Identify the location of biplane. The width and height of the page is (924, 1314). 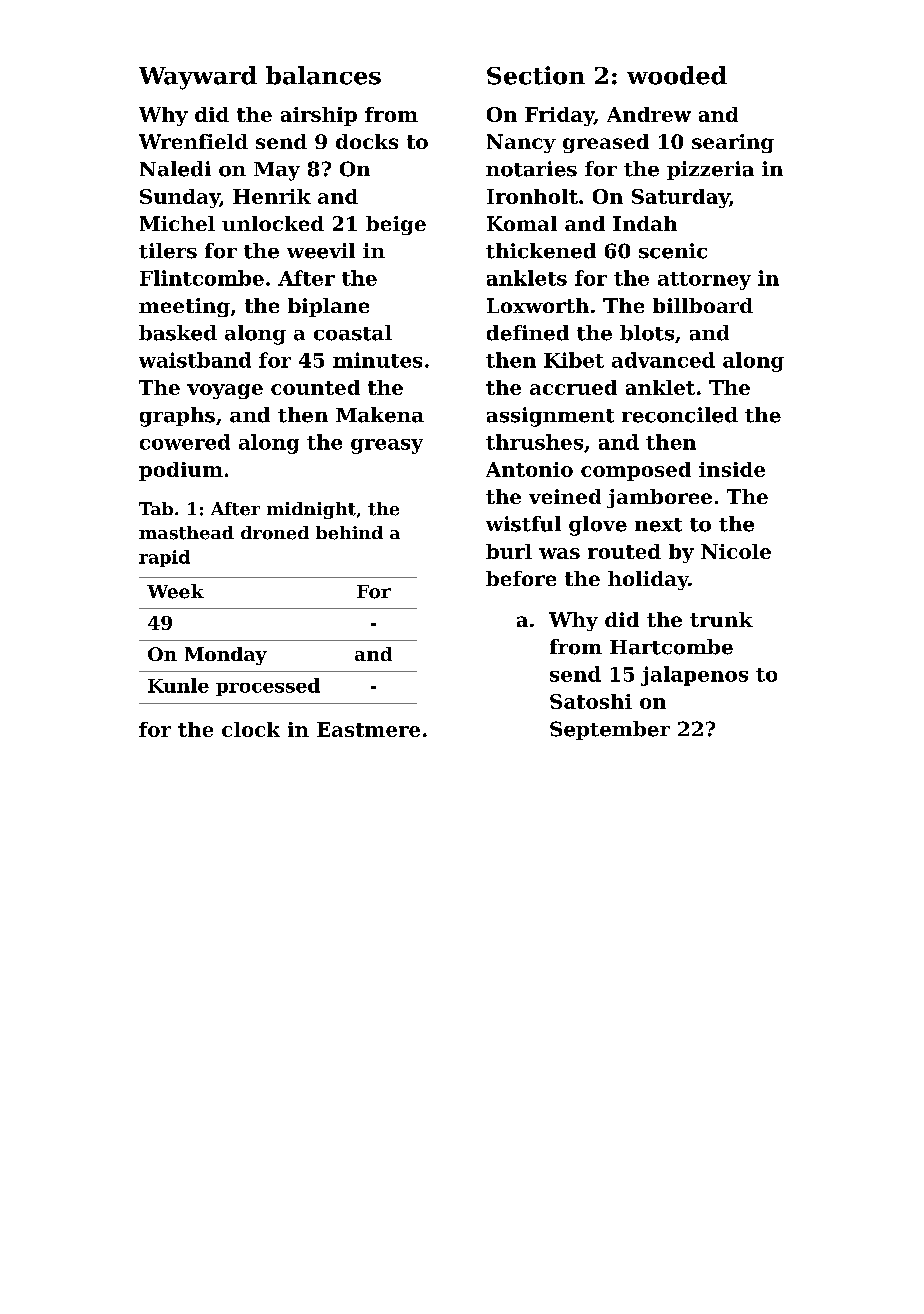
(328, 307).
